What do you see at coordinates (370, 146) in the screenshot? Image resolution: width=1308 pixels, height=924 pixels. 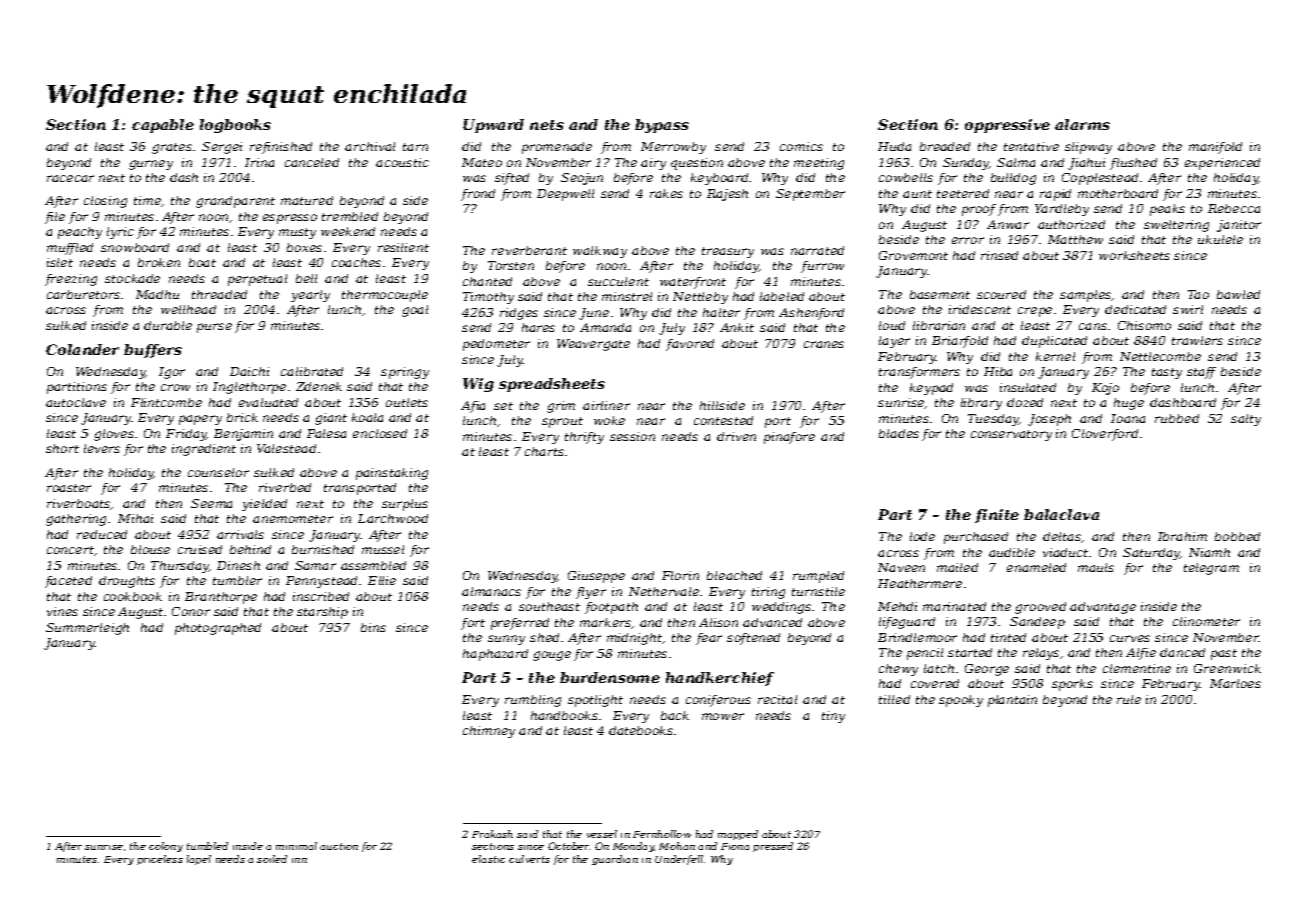 I see `archival` at bounding box center [370, 146].
